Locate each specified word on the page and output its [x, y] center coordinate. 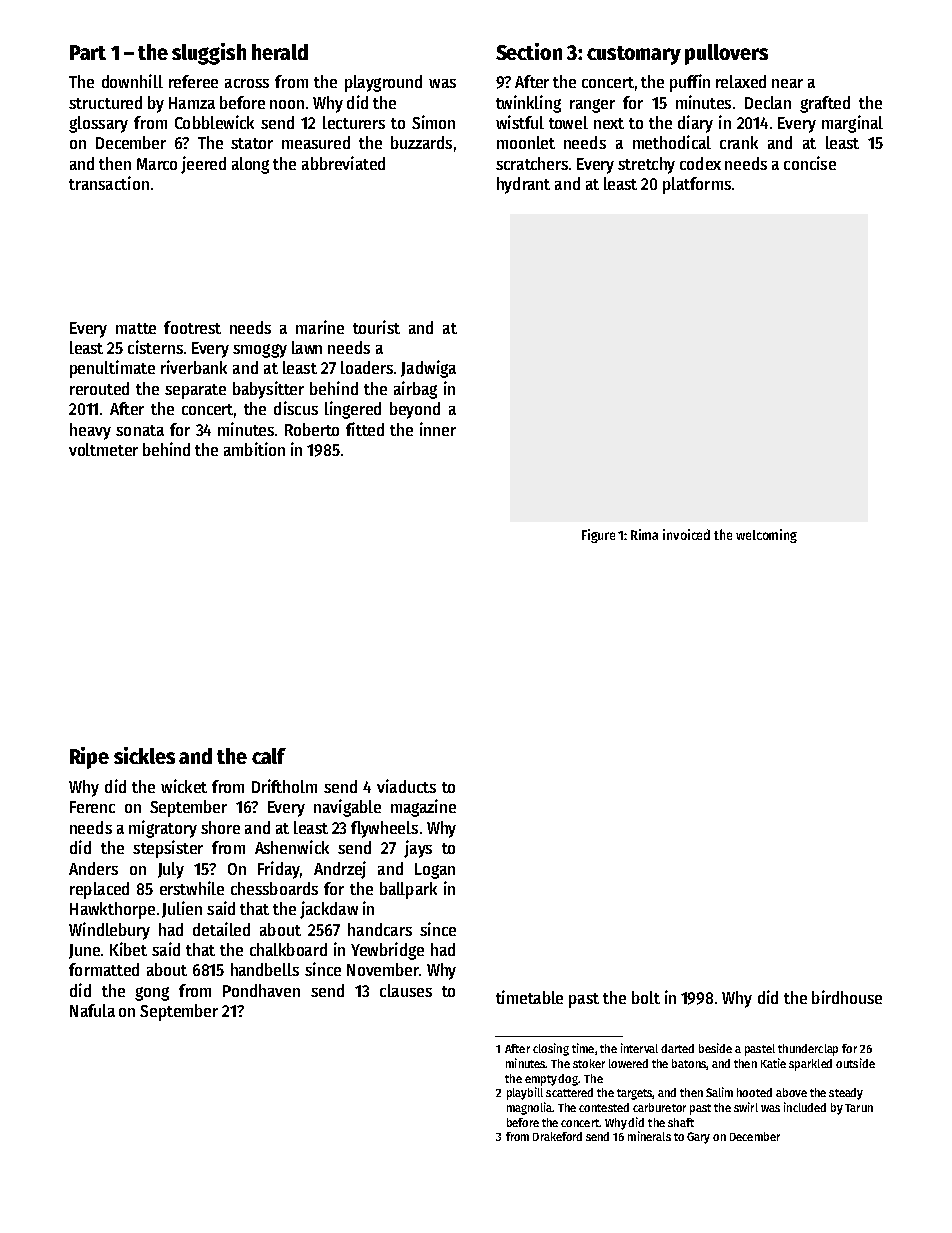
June [84, 951]
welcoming [766, 536]
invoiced [686, 534]
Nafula [92, 1010]
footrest [192, 327]
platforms [697, 185]
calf [269, 756]
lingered [353, 410]
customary [634, 55]
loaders [367, 367]
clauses [406, 990]
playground [383, 83]
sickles [144, 755]
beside [715, 1048]
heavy [90, 431]
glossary [98, 124]
